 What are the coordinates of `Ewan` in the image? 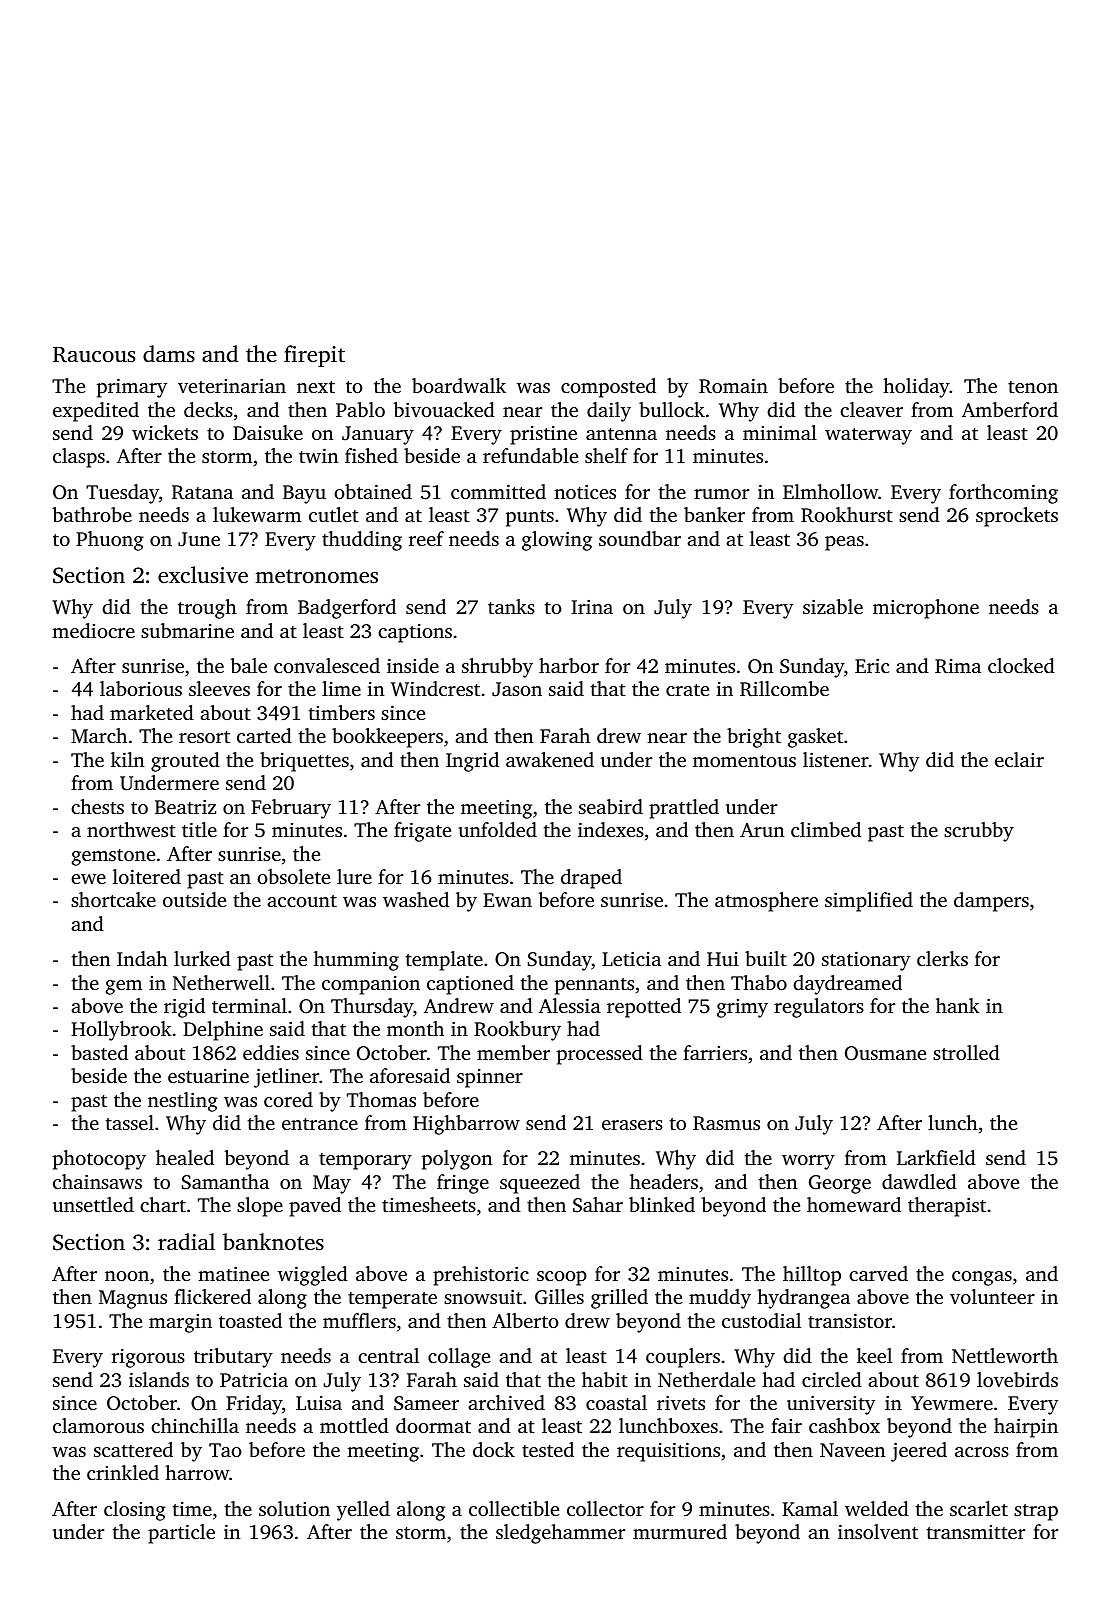 It's located at (507, 900).
